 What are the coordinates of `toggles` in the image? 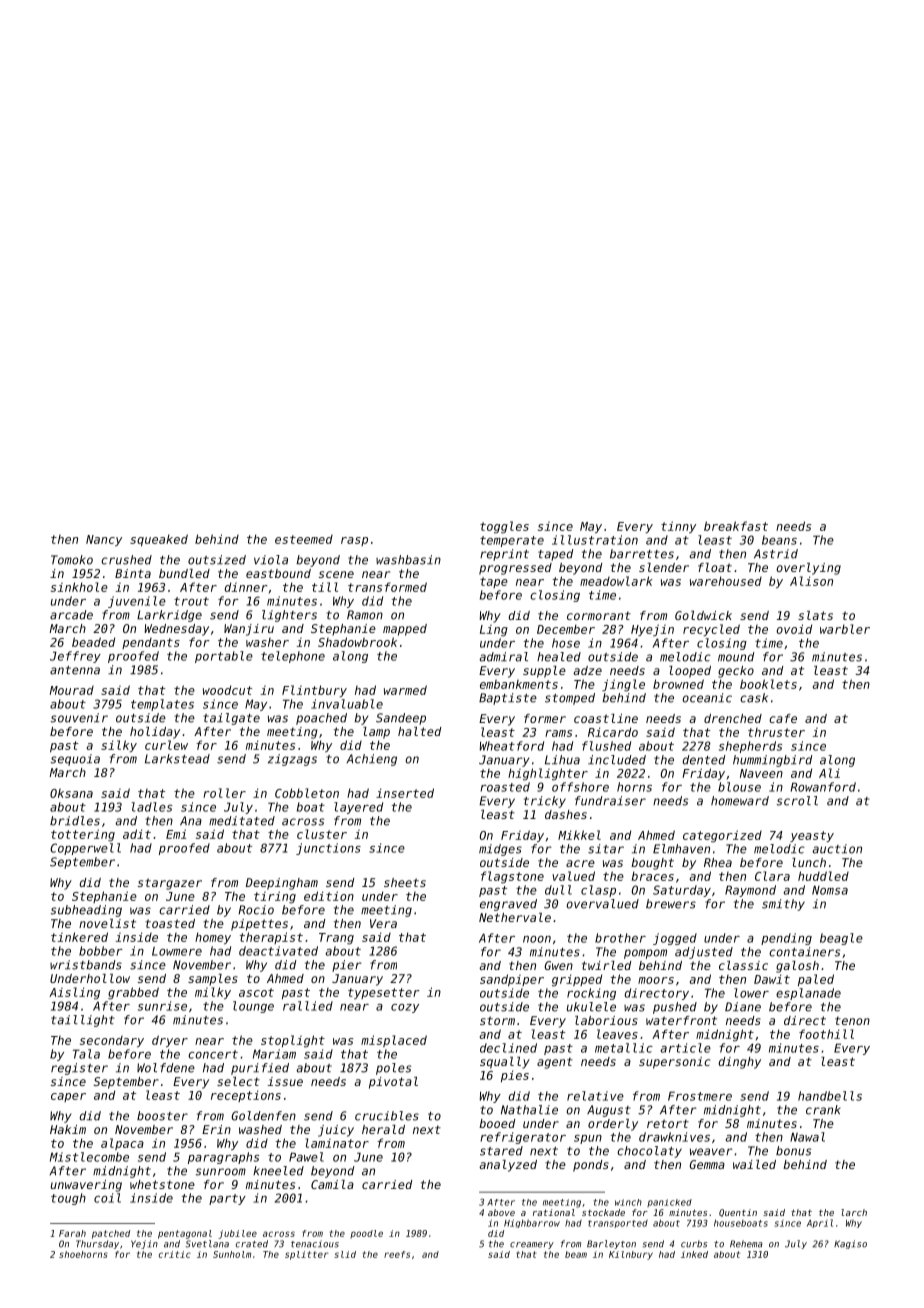 It's located at (504, 527).
